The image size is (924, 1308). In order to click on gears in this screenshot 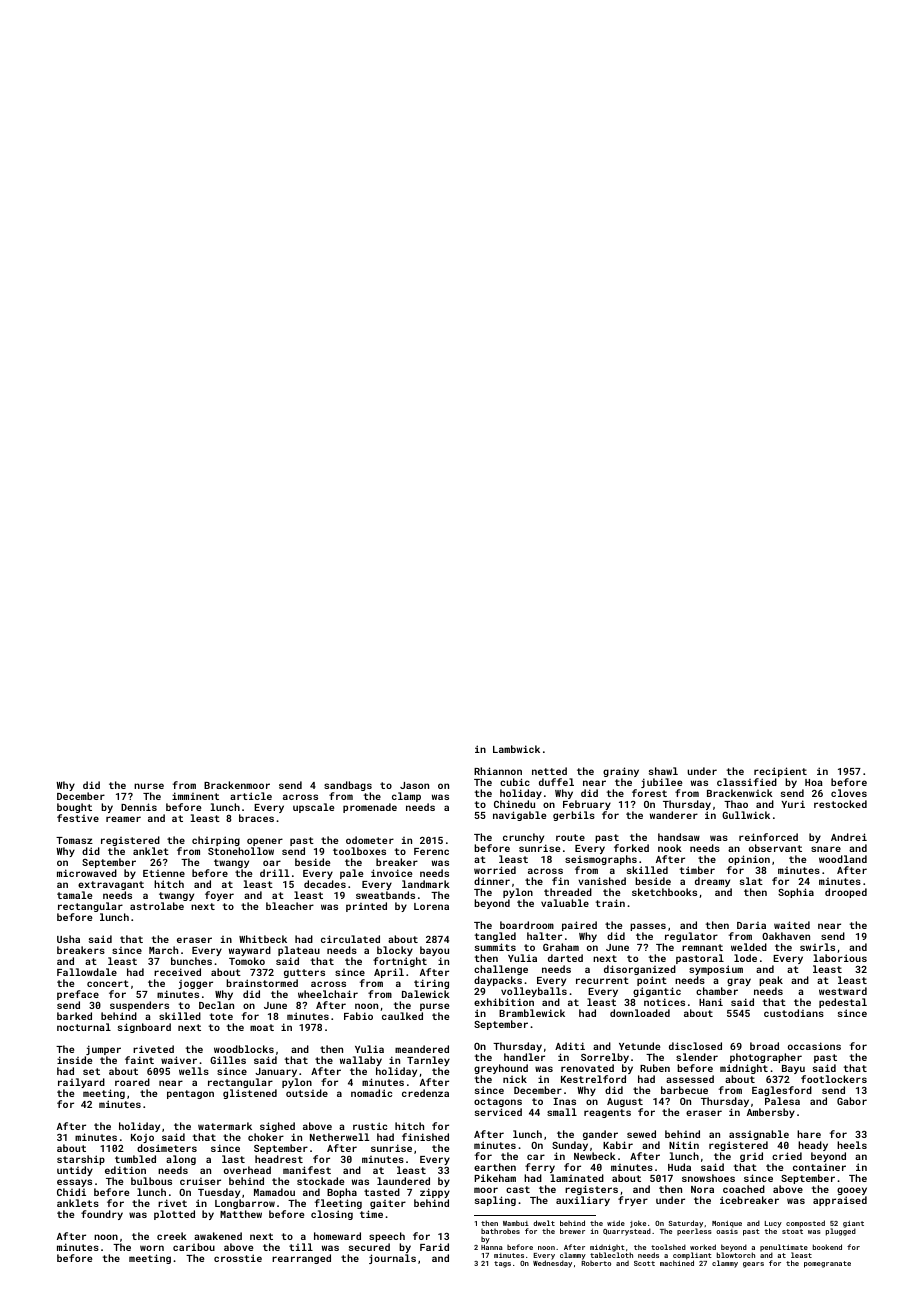, I will do `click(753, 1265)`.
